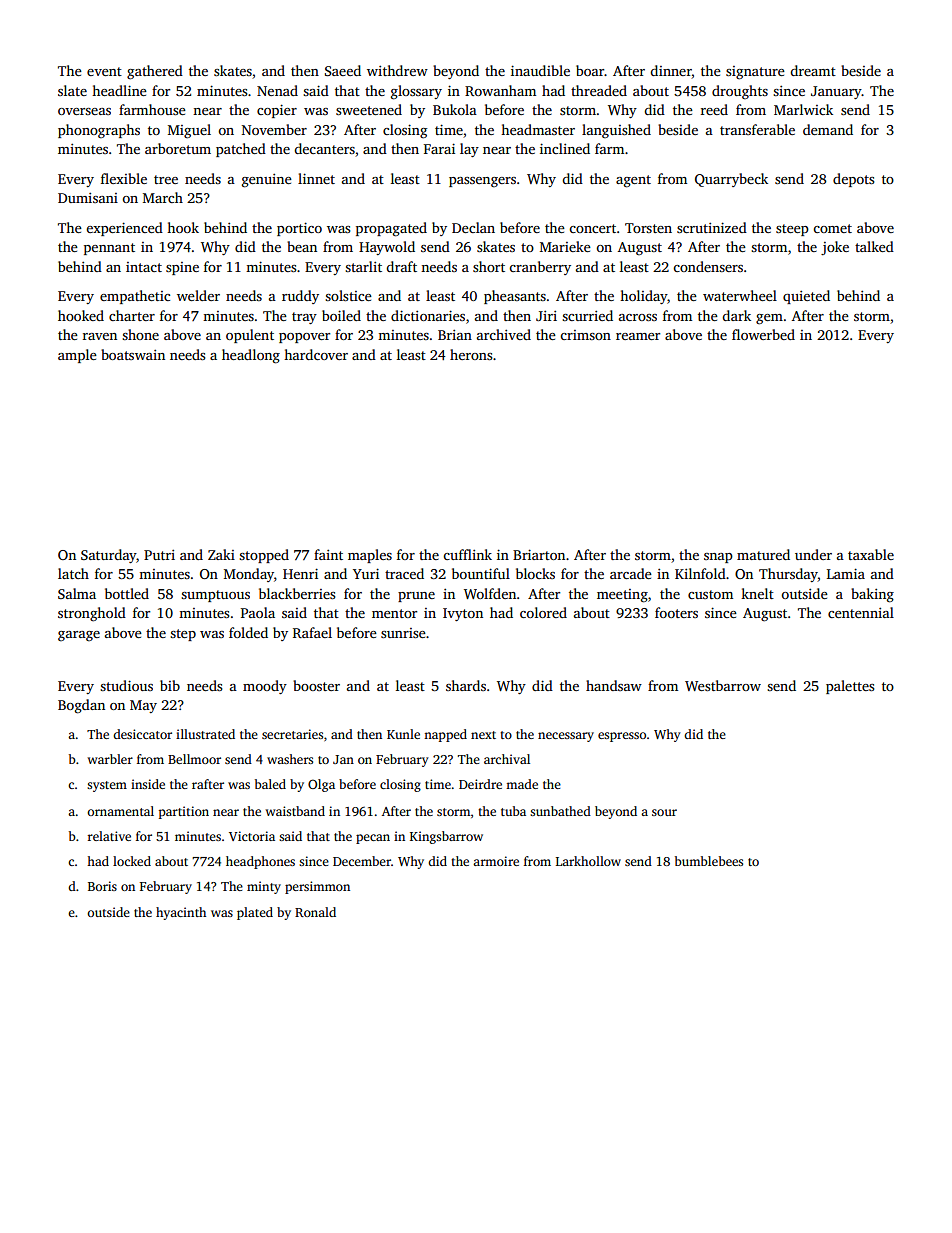 This document has height=1233, width=952. I want to click on condensers, so click(708, 266).
